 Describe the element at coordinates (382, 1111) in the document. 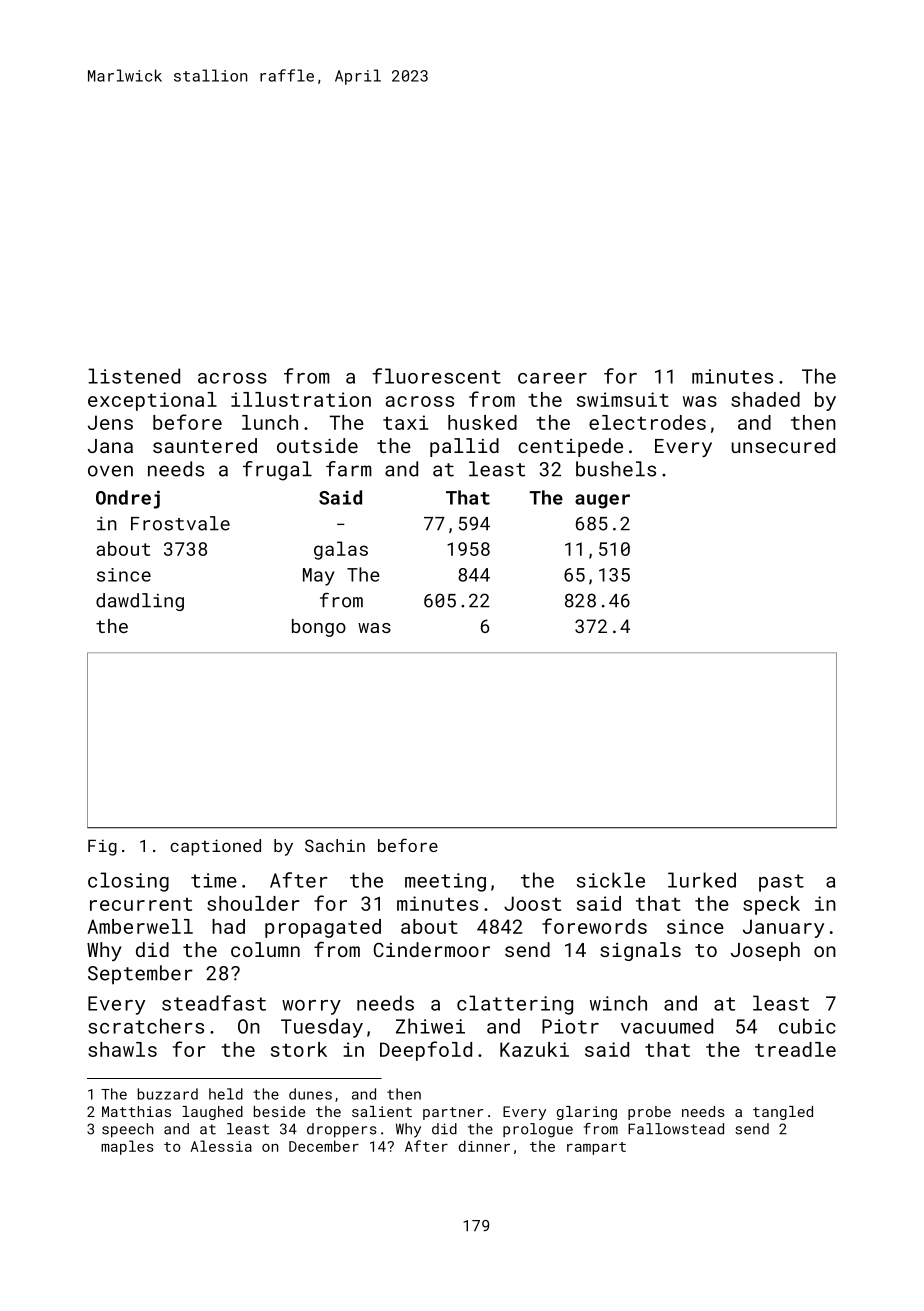

I see `salient` at that location.
